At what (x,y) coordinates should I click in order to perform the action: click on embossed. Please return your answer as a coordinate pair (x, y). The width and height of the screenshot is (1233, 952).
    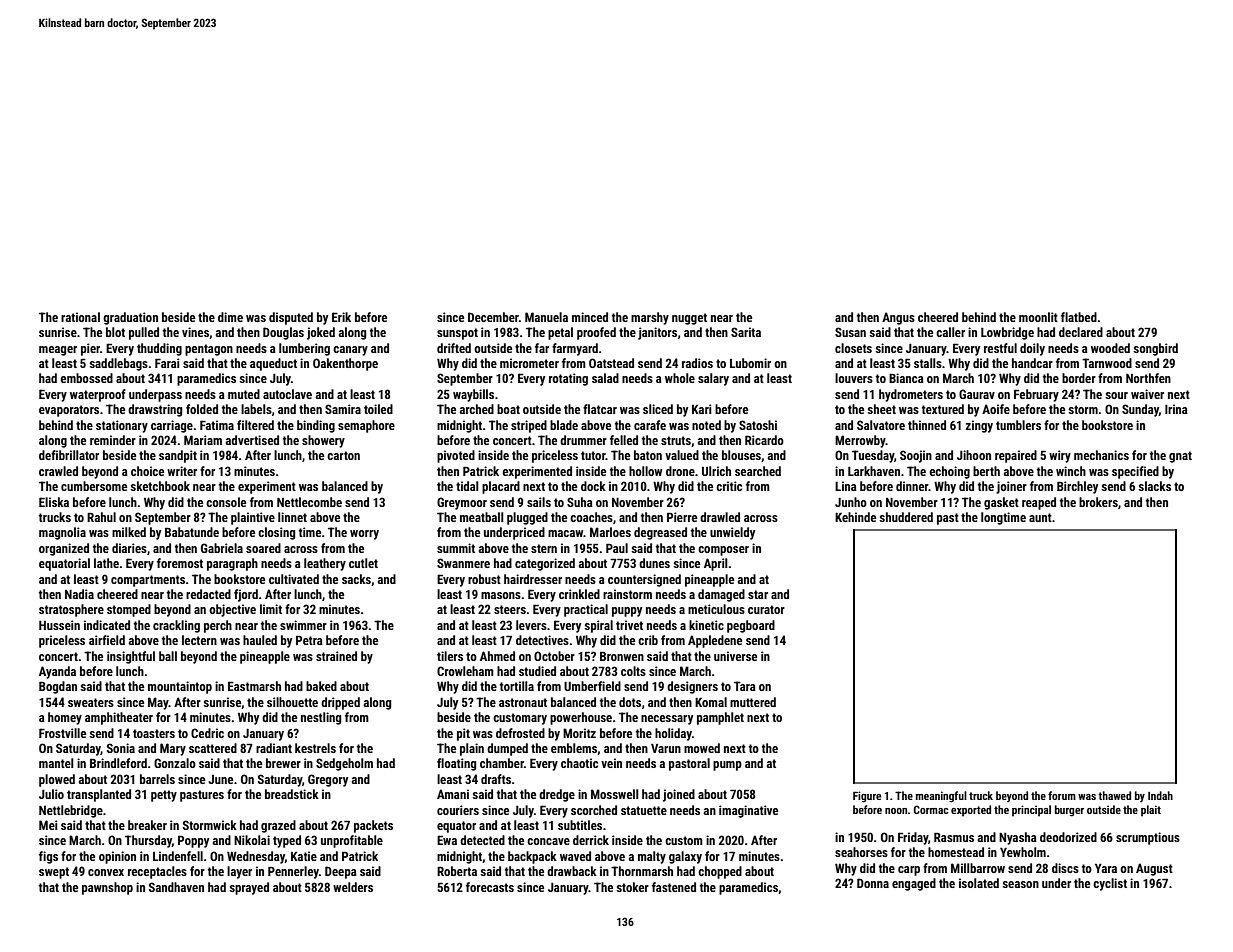
    Looking at the image, I should click on (86, 378).
